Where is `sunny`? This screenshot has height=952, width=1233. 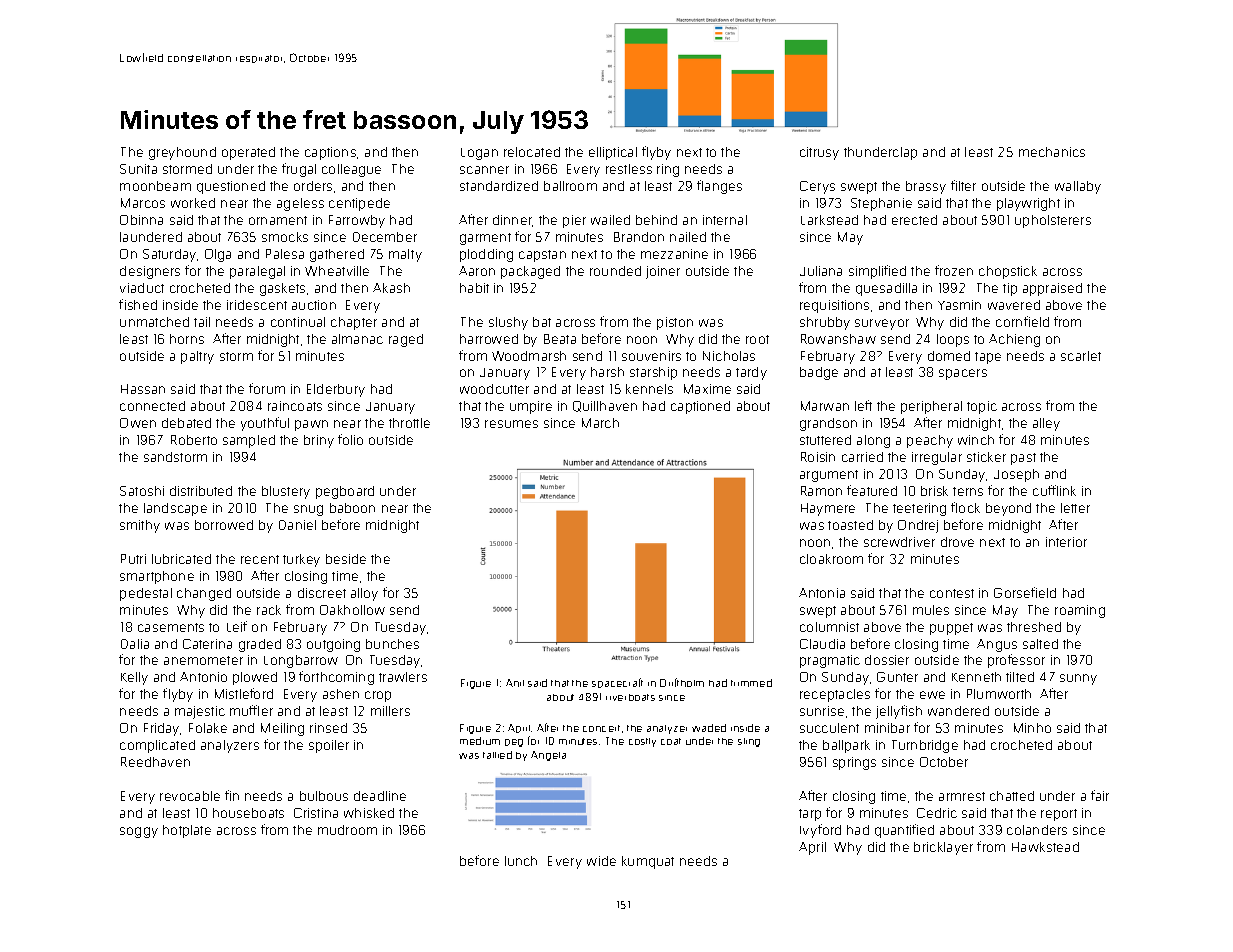 sunny is located at coordinates (1078, 679).
